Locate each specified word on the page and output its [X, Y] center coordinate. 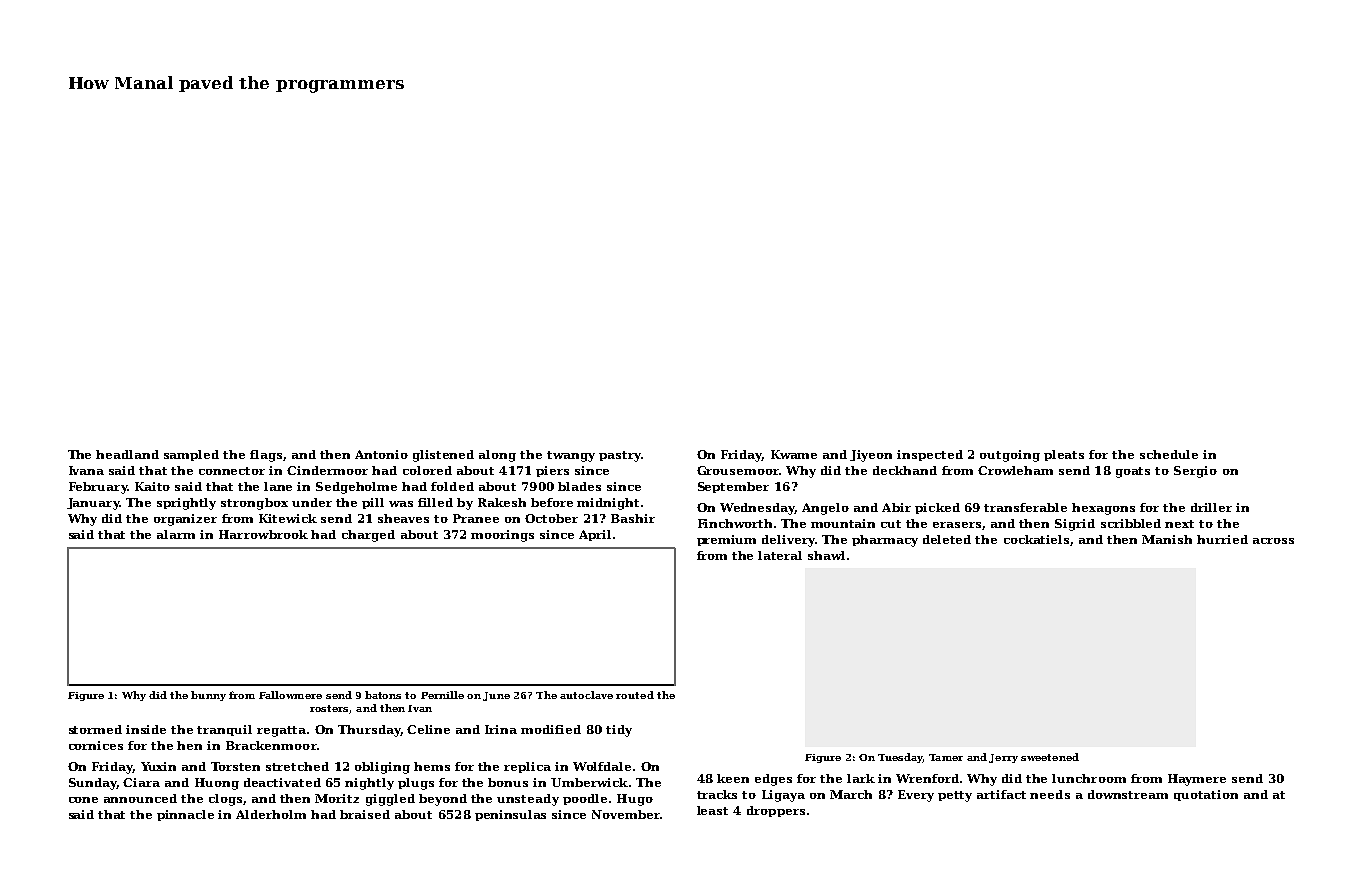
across [1273, 541]
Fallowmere [290, 695]
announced [140, 798]
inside [146, 729]
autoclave [586, 695]
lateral [780, 555]
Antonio [381, 454]
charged [368, 536]
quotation [1206, 795]
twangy [571, 456]
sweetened [1050, 757]
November [626, 814]
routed [635, 695]
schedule [1169, 454]
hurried [1222, 539]
